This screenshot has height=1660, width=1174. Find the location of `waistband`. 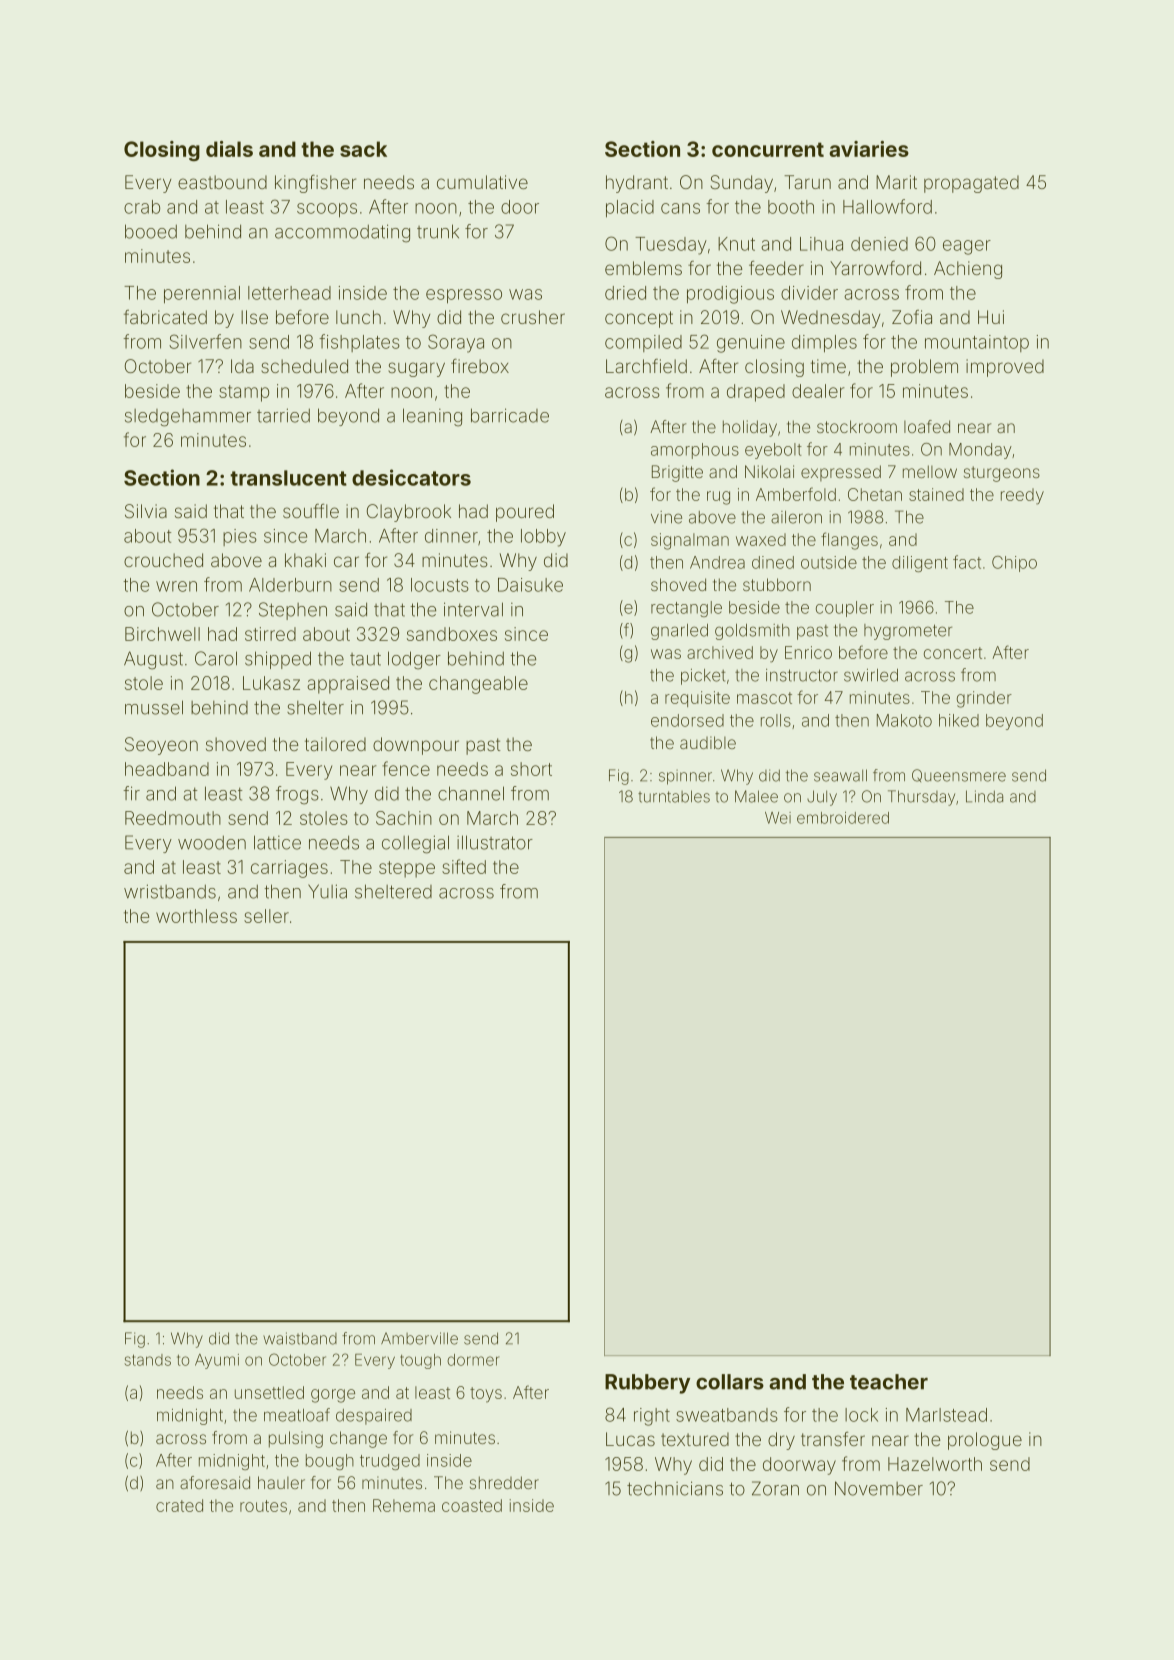

waistband is located at coordinates (300, 1338).
